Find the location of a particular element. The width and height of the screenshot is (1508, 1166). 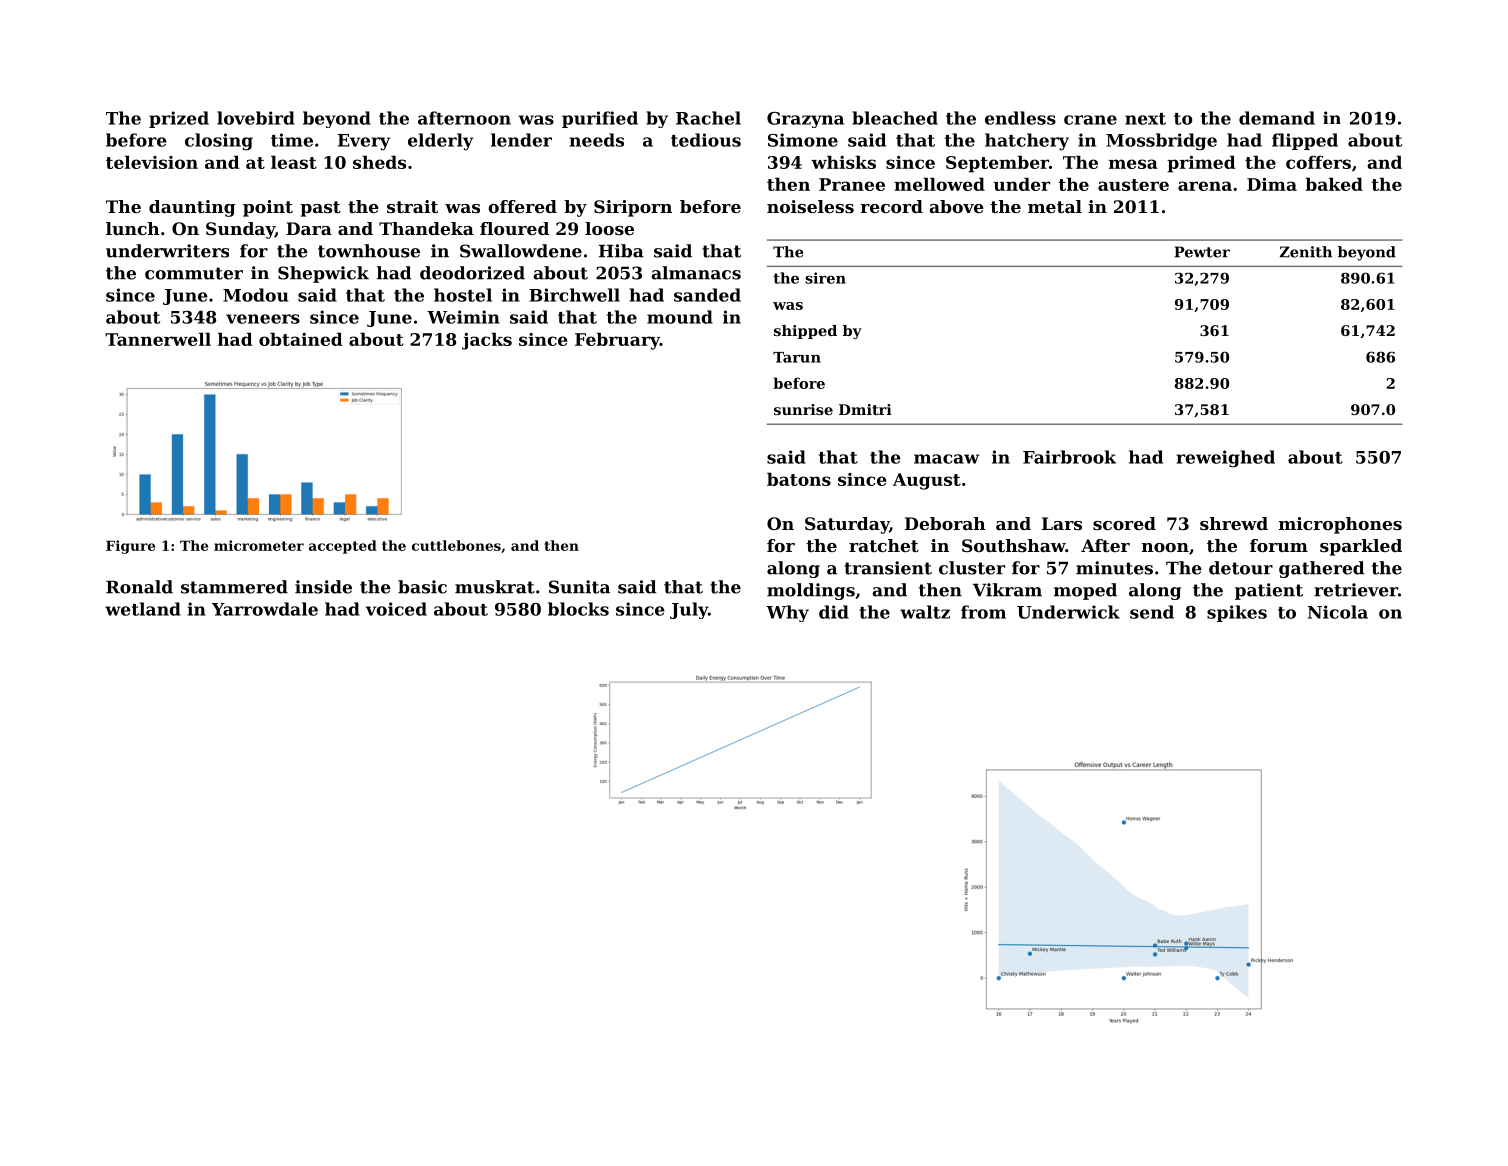

send is located at coordinates (1152, 612).
